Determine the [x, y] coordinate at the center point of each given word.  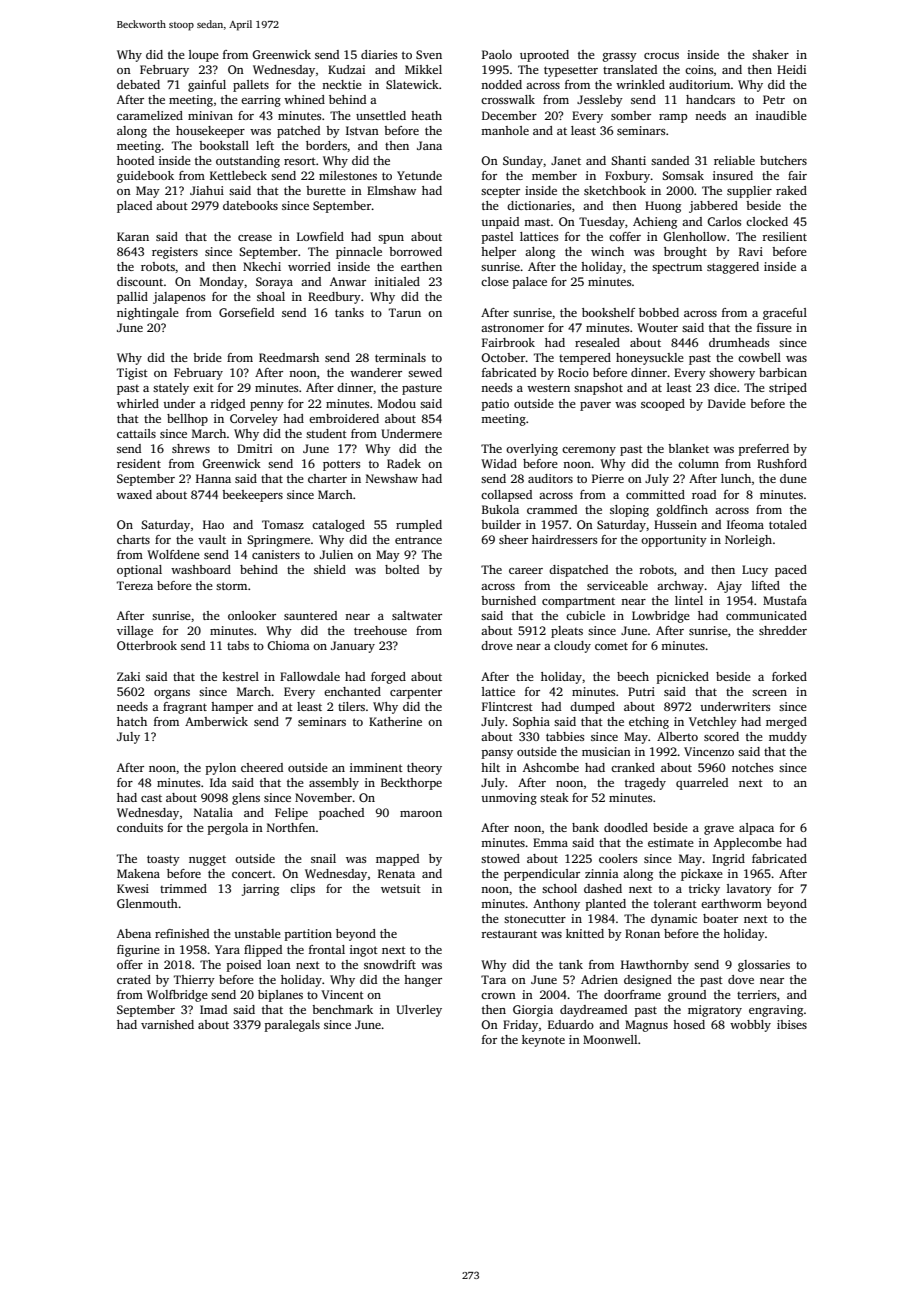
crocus [661, 56]
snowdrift [390, 964]
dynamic [674, 920]
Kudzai [346, 69]
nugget [207, 861]
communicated [766, 615]
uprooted [544, 56]
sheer [513, 539]
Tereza [135, 585]
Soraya [274, 283]
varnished [167, 1024]
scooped [663, 405]
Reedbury [334, 298]
